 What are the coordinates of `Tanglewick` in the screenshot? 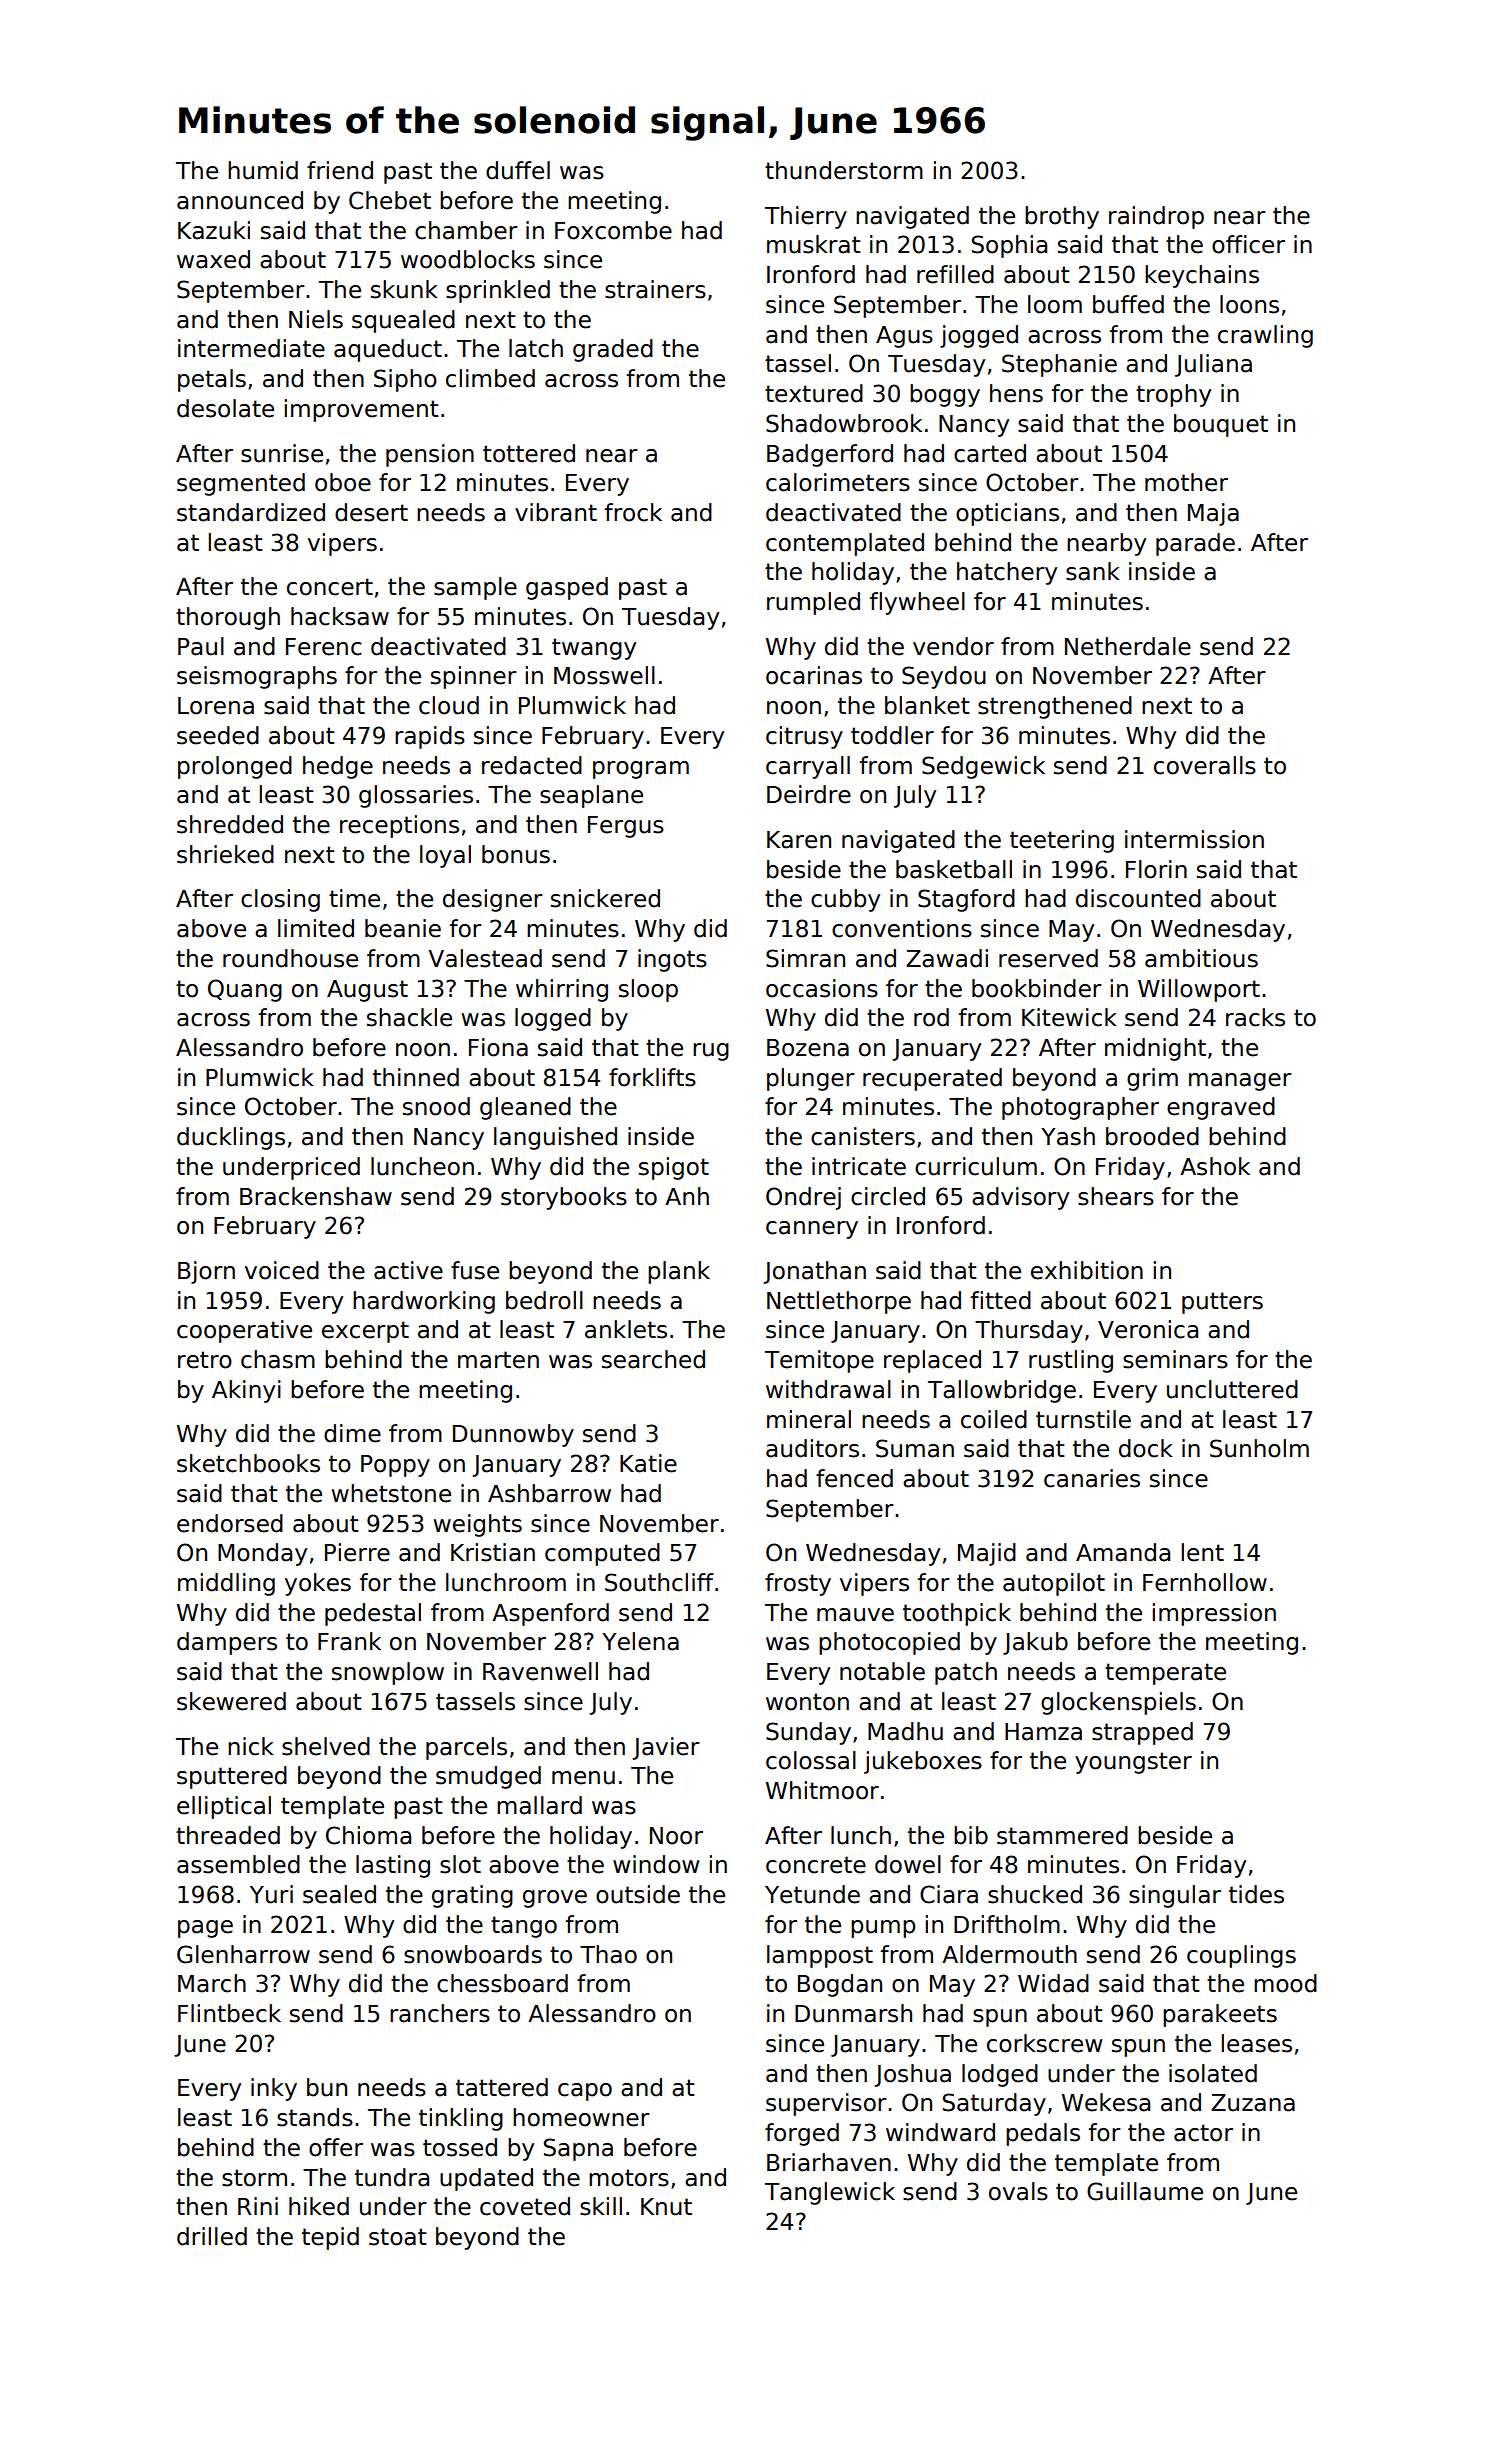 It's located at (830, 2193).
